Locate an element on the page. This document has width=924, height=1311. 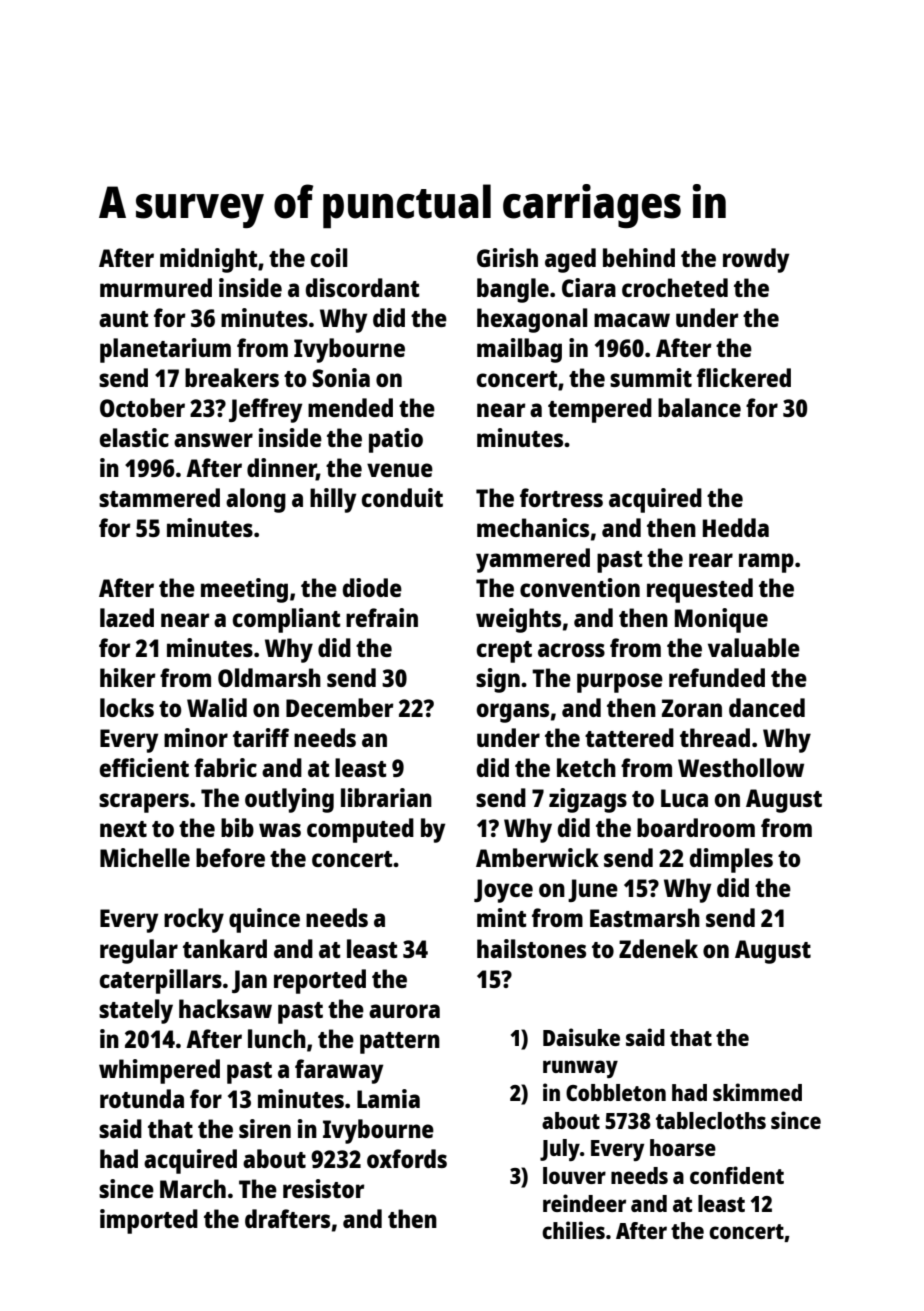
murmured is located at coordinates (156, 287).
